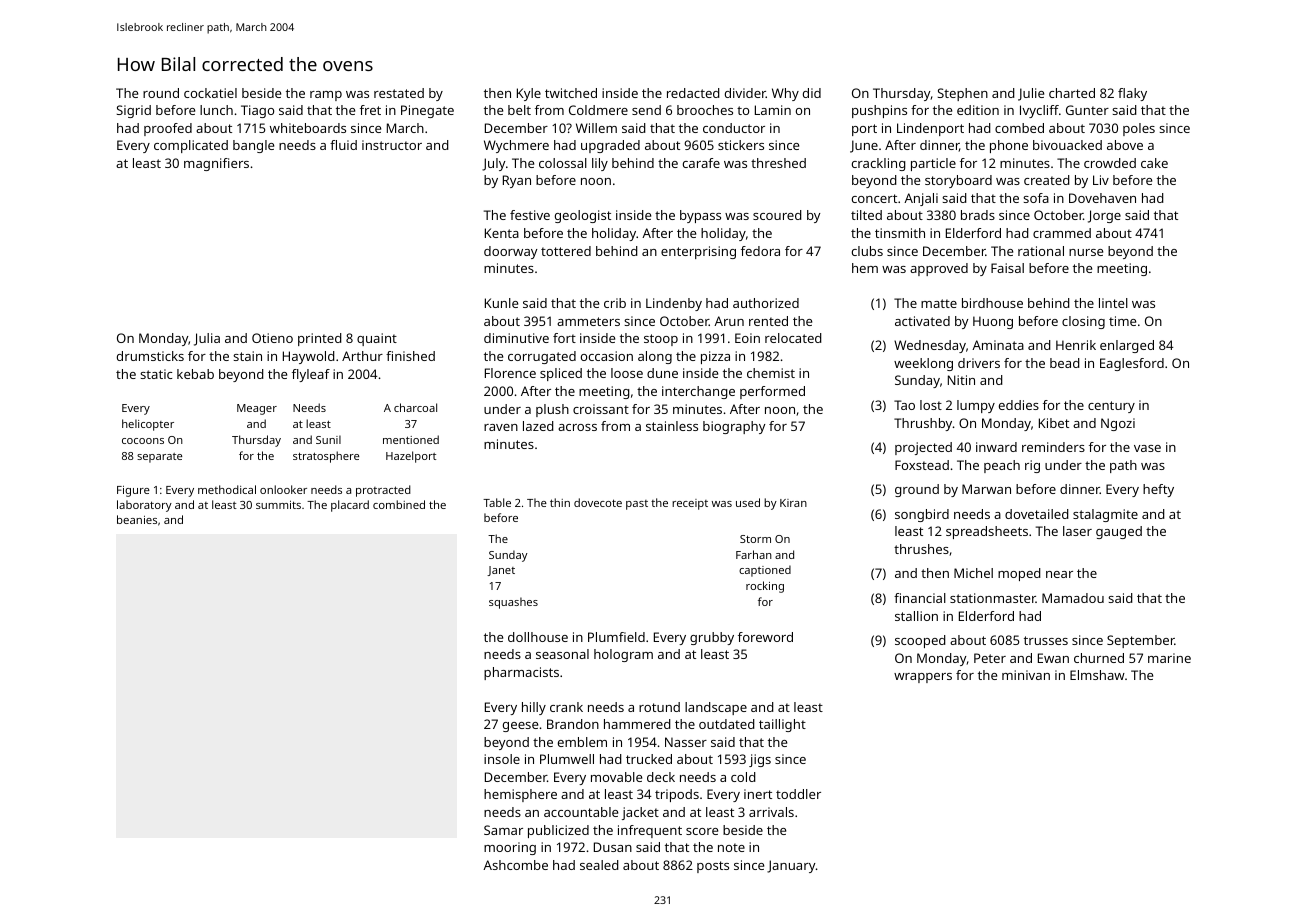 Image resolution: width=1308 pixels, height=924 pixels. Describe the element at coordinates (1072, 93) in the screenshot. I see `charted` at that location.
